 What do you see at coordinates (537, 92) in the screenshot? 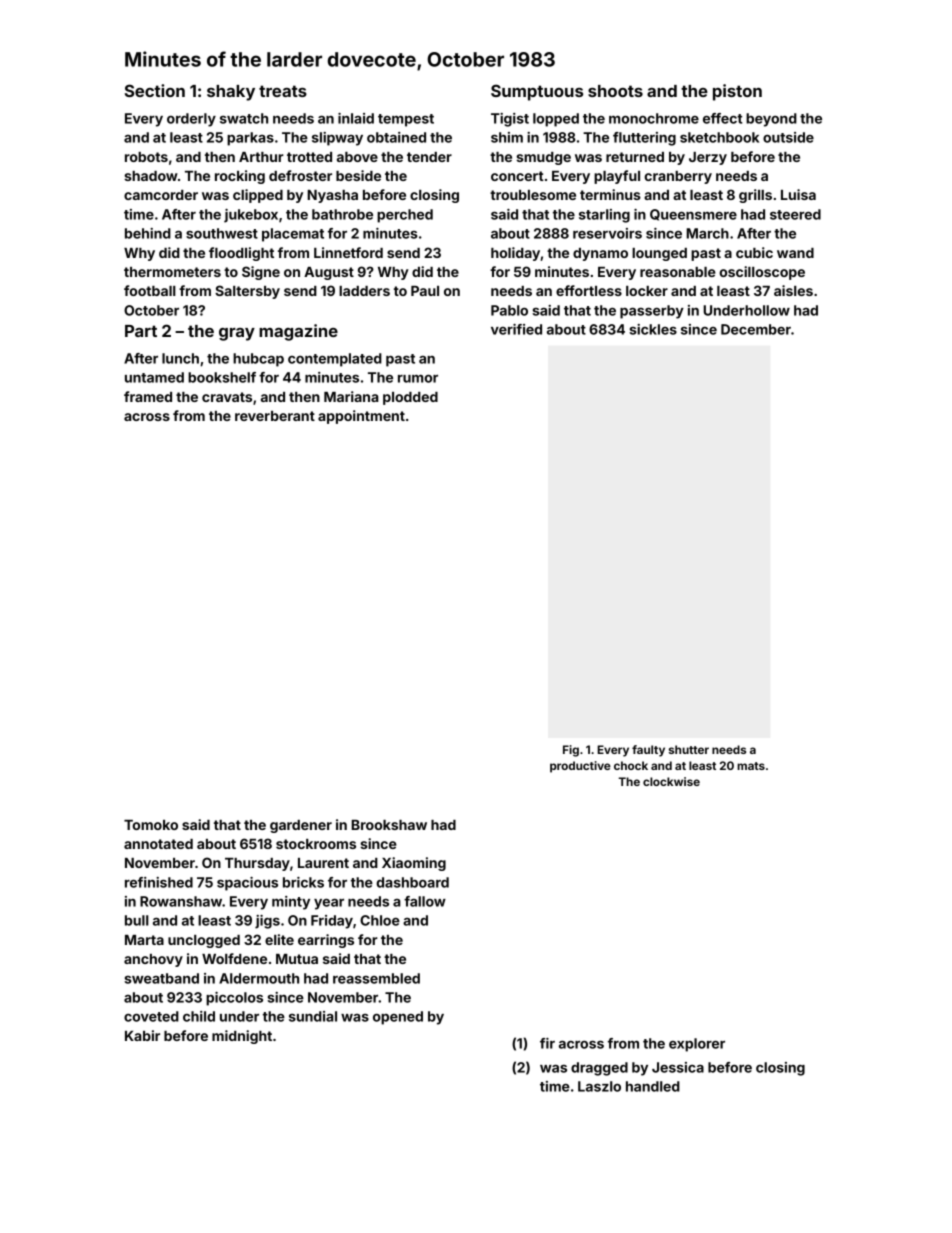
I see `Sumptuous` at bounding box center [537, 92].
